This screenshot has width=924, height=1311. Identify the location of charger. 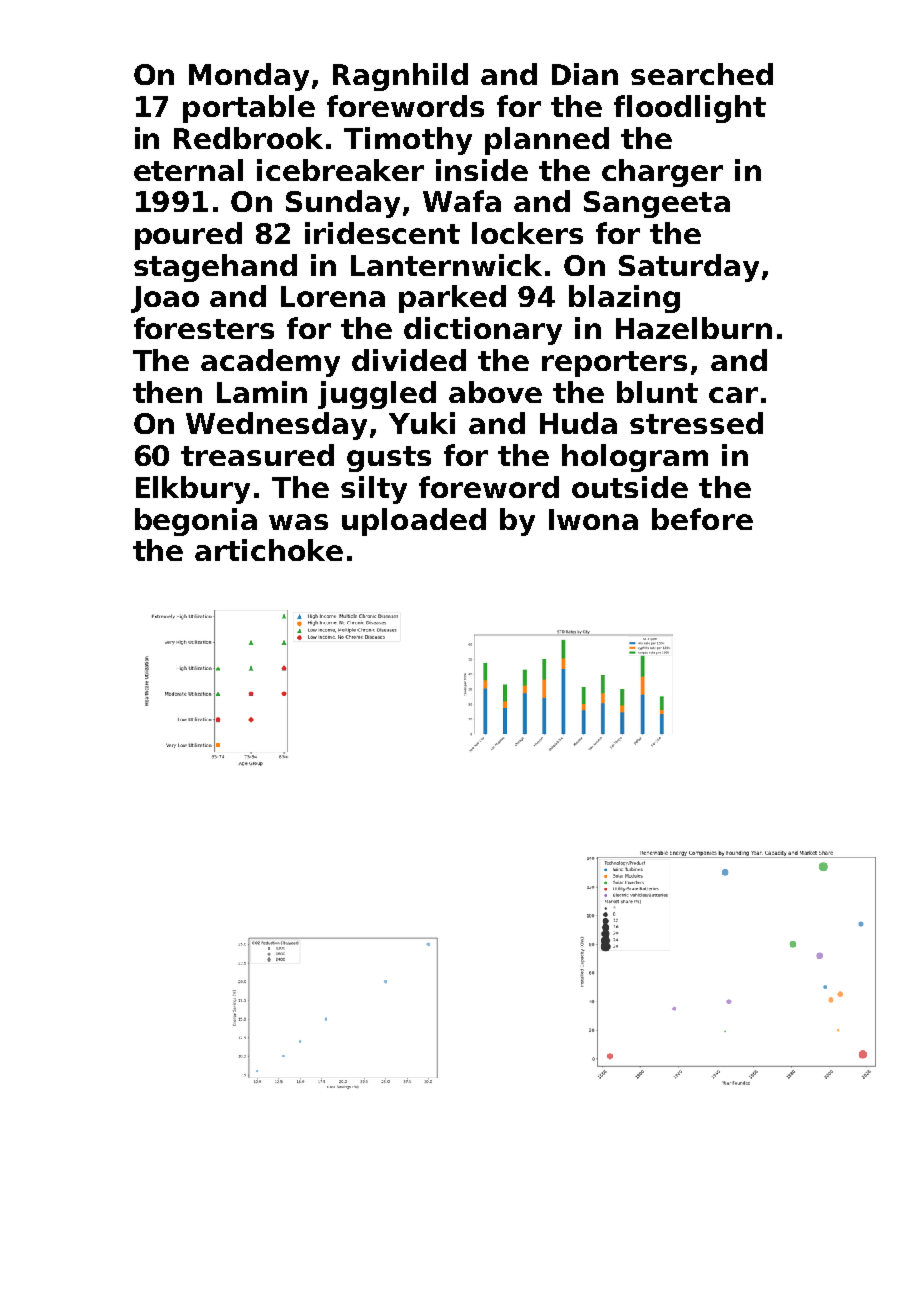
(662, 173).
